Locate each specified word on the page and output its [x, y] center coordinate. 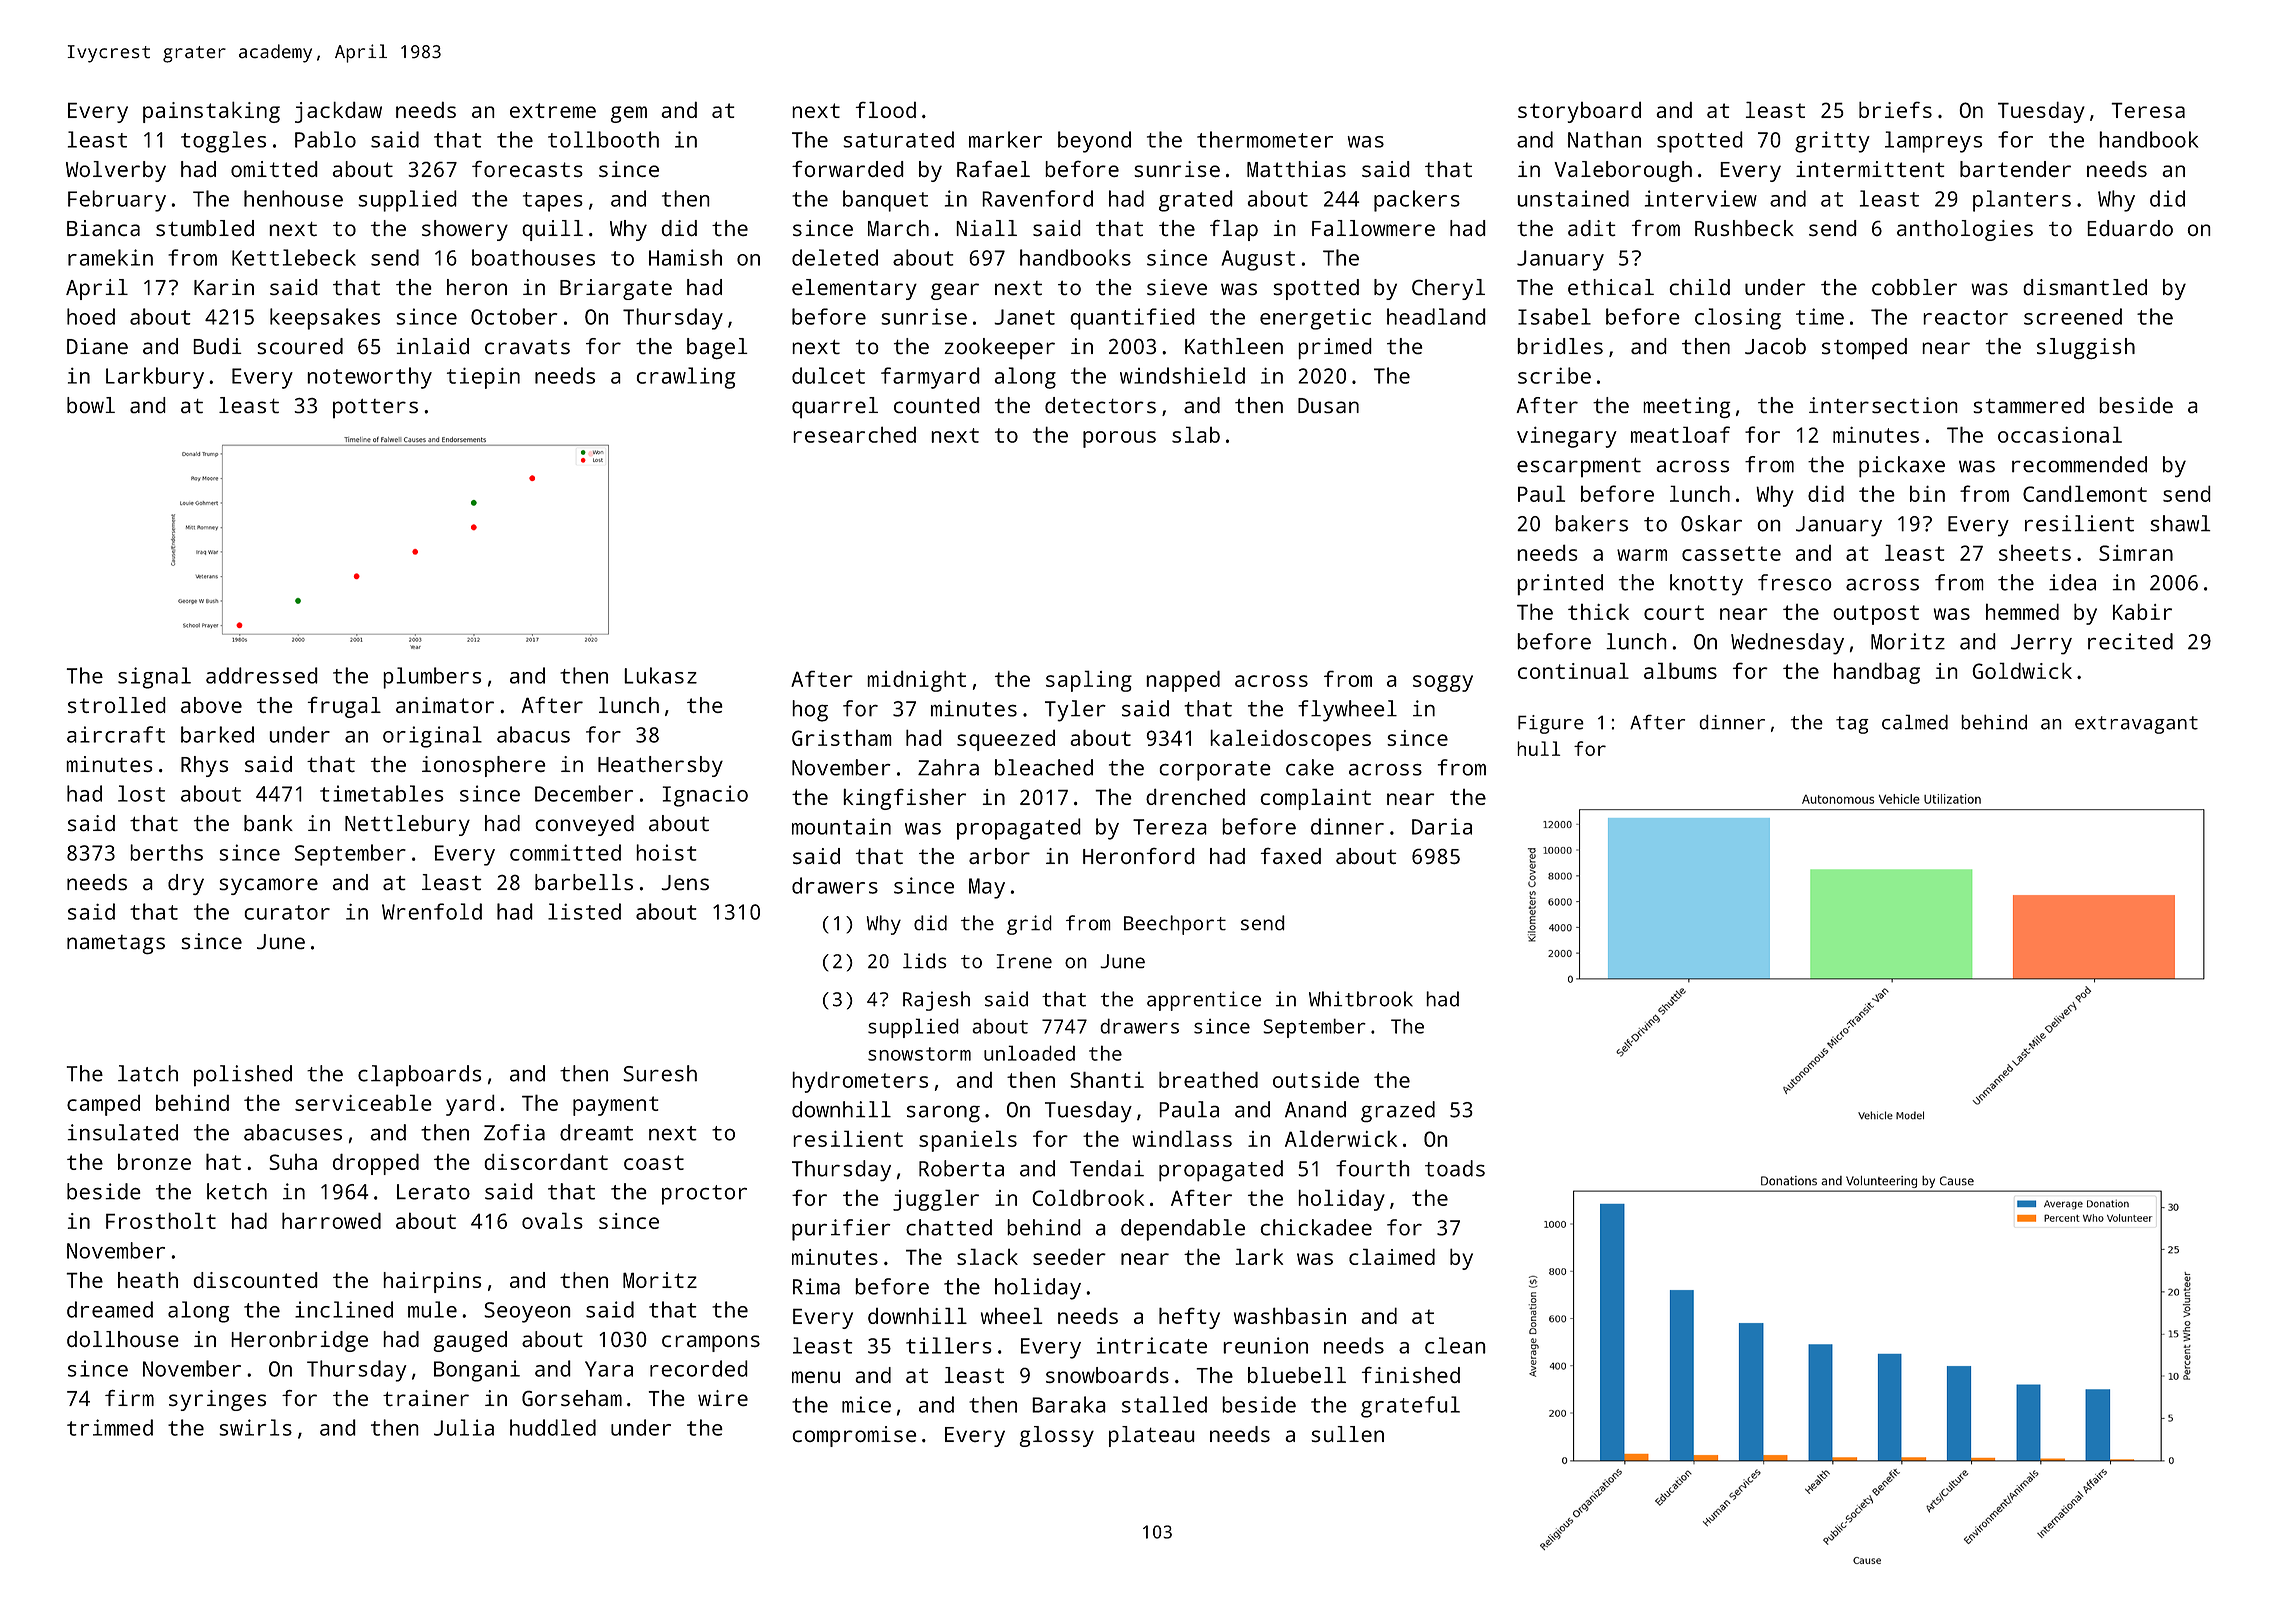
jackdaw [338, 112]
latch [148, 1073]
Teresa [2148, 110]
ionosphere [484, 766]
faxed [1291, 856]
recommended [2079, 464]
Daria [1442, 826]
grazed [1398, 1111]
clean [1455, 1345]
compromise [854, 1436]
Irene [1024, 961]
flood [886, 109]
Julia [464, 1427]
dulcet [828, 375]
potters [375, 408]
